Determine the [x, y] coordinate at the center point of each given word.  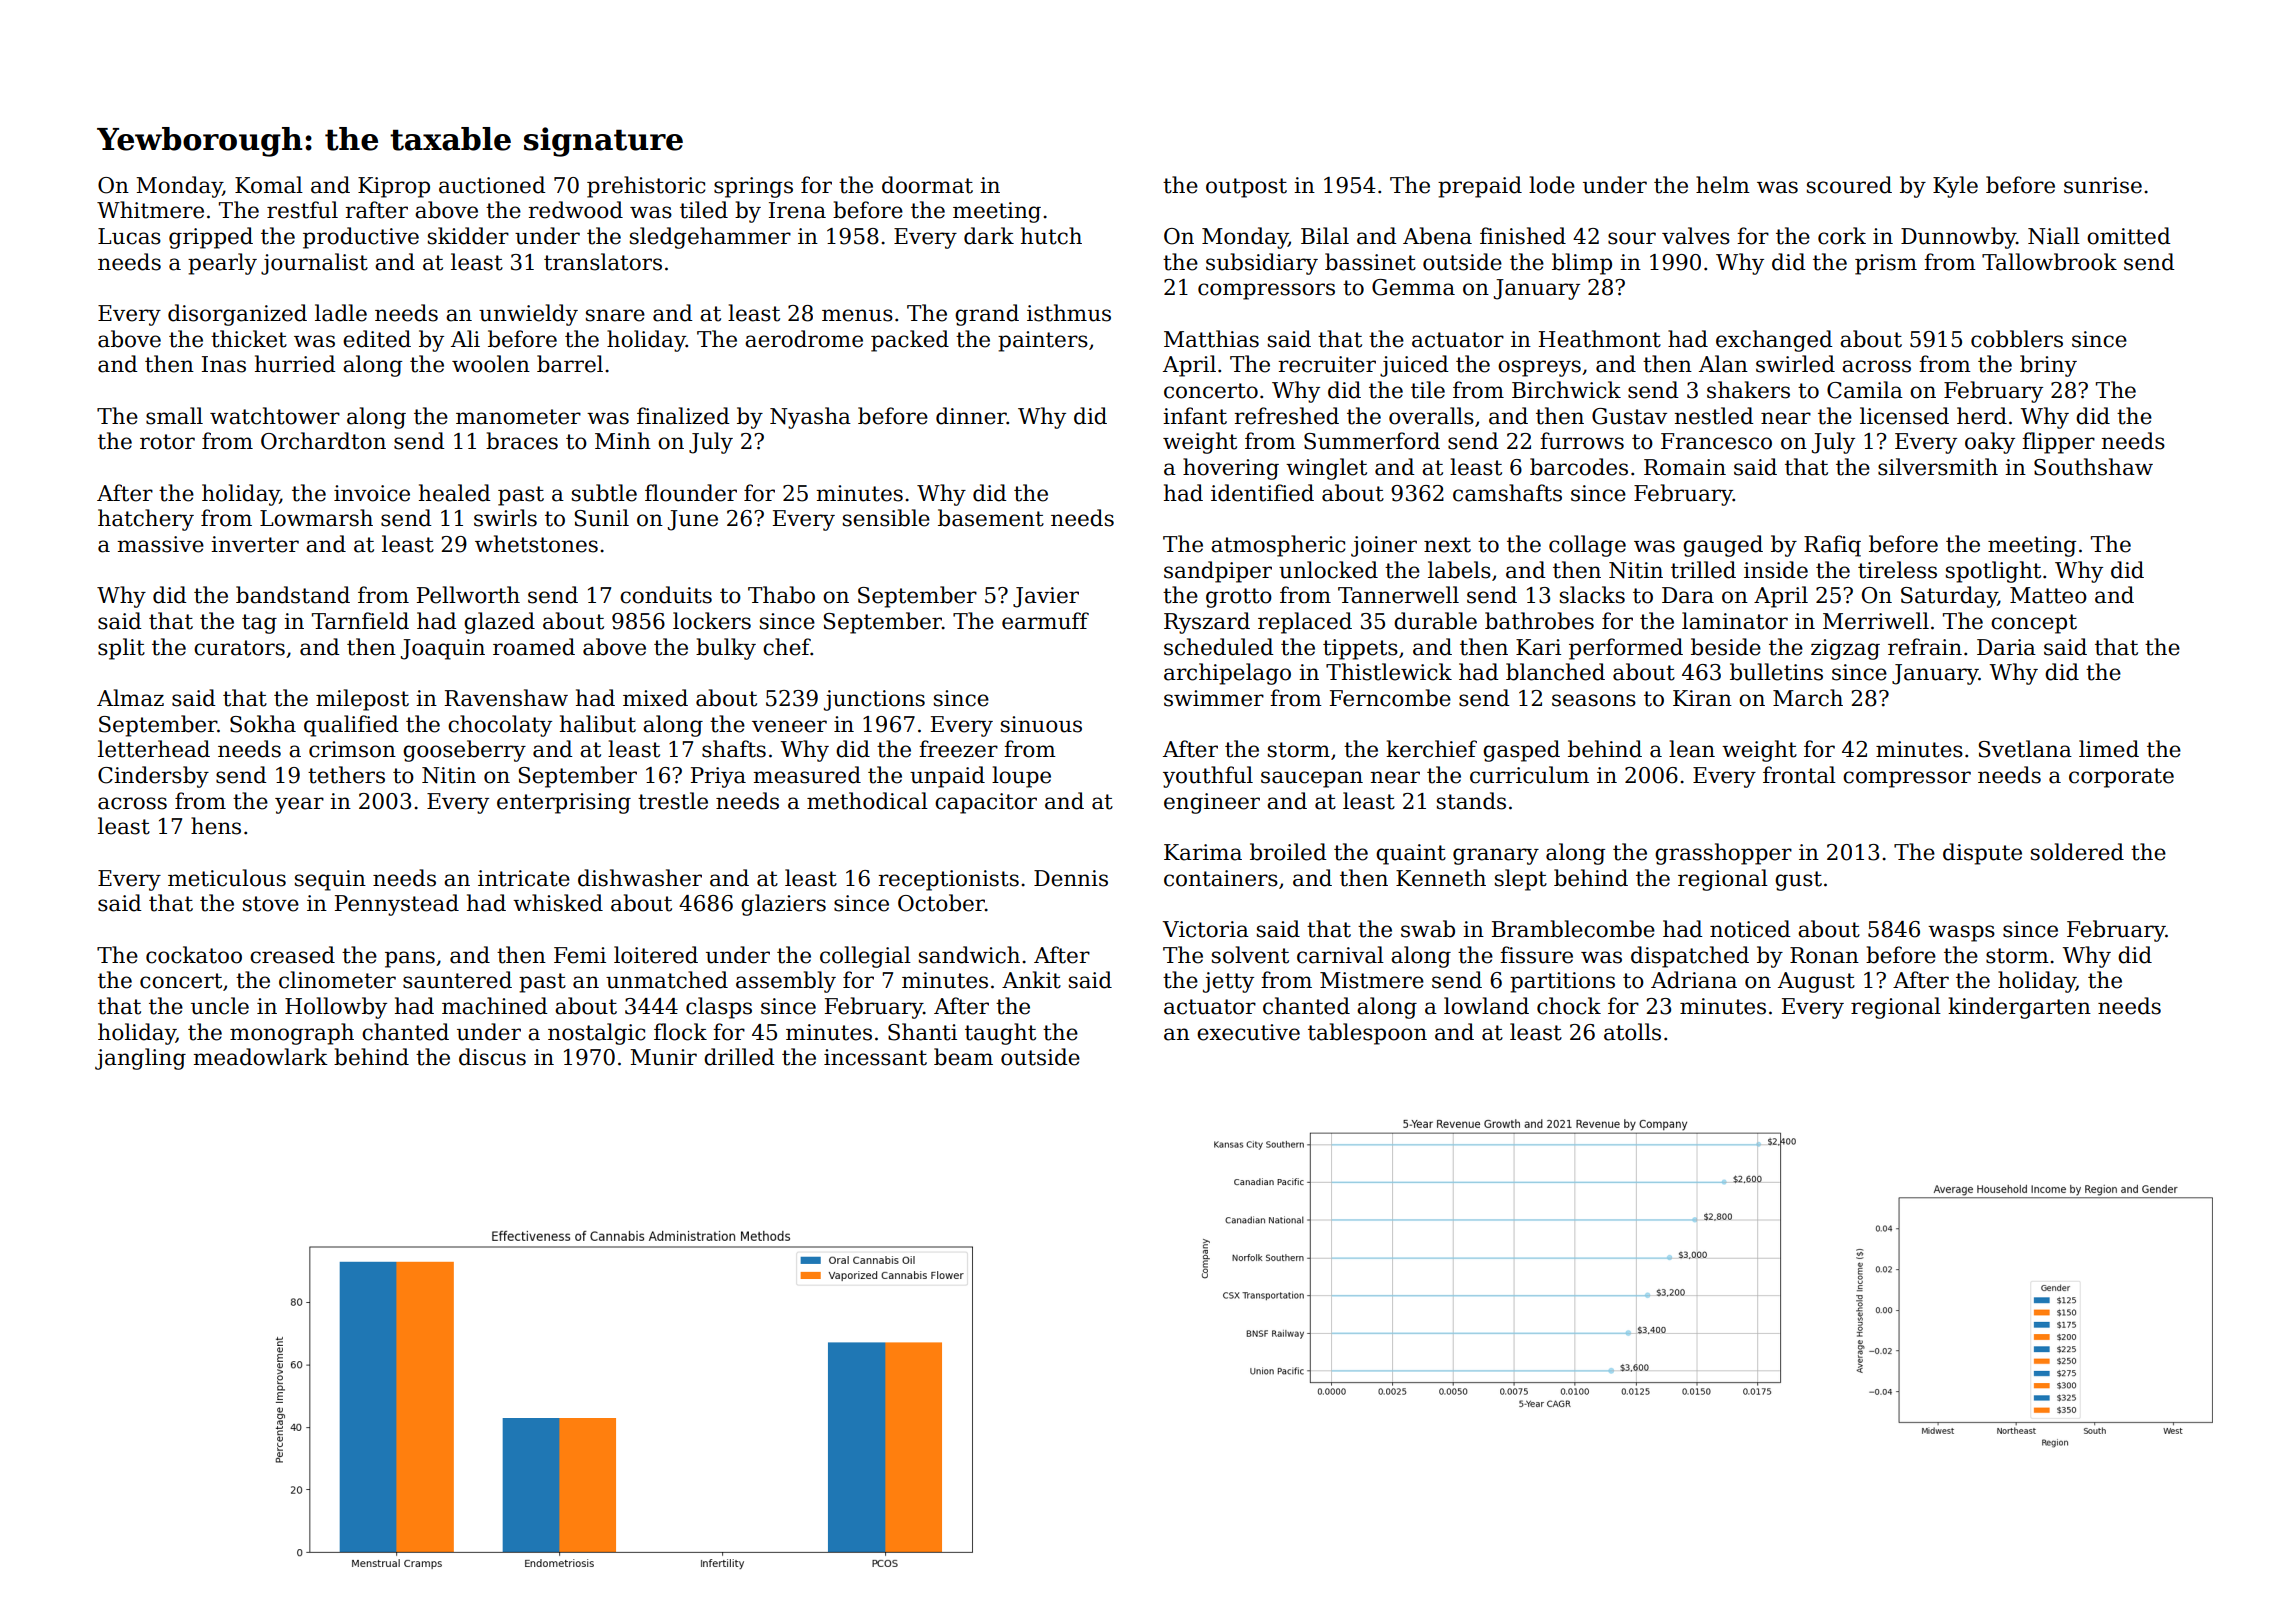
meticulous [227, 878]
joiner [1384, 546]
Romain [1685, 467]
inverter [255, 544]
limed [2109, 749]
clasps [719, 1008]
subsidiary [1262, 264]
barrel [570, 364]
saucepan [1312, 779]
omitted [2129, 236]
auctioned [492, 185]
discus [492, 1057]
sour [1632, 238]
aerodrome [804, 339]
